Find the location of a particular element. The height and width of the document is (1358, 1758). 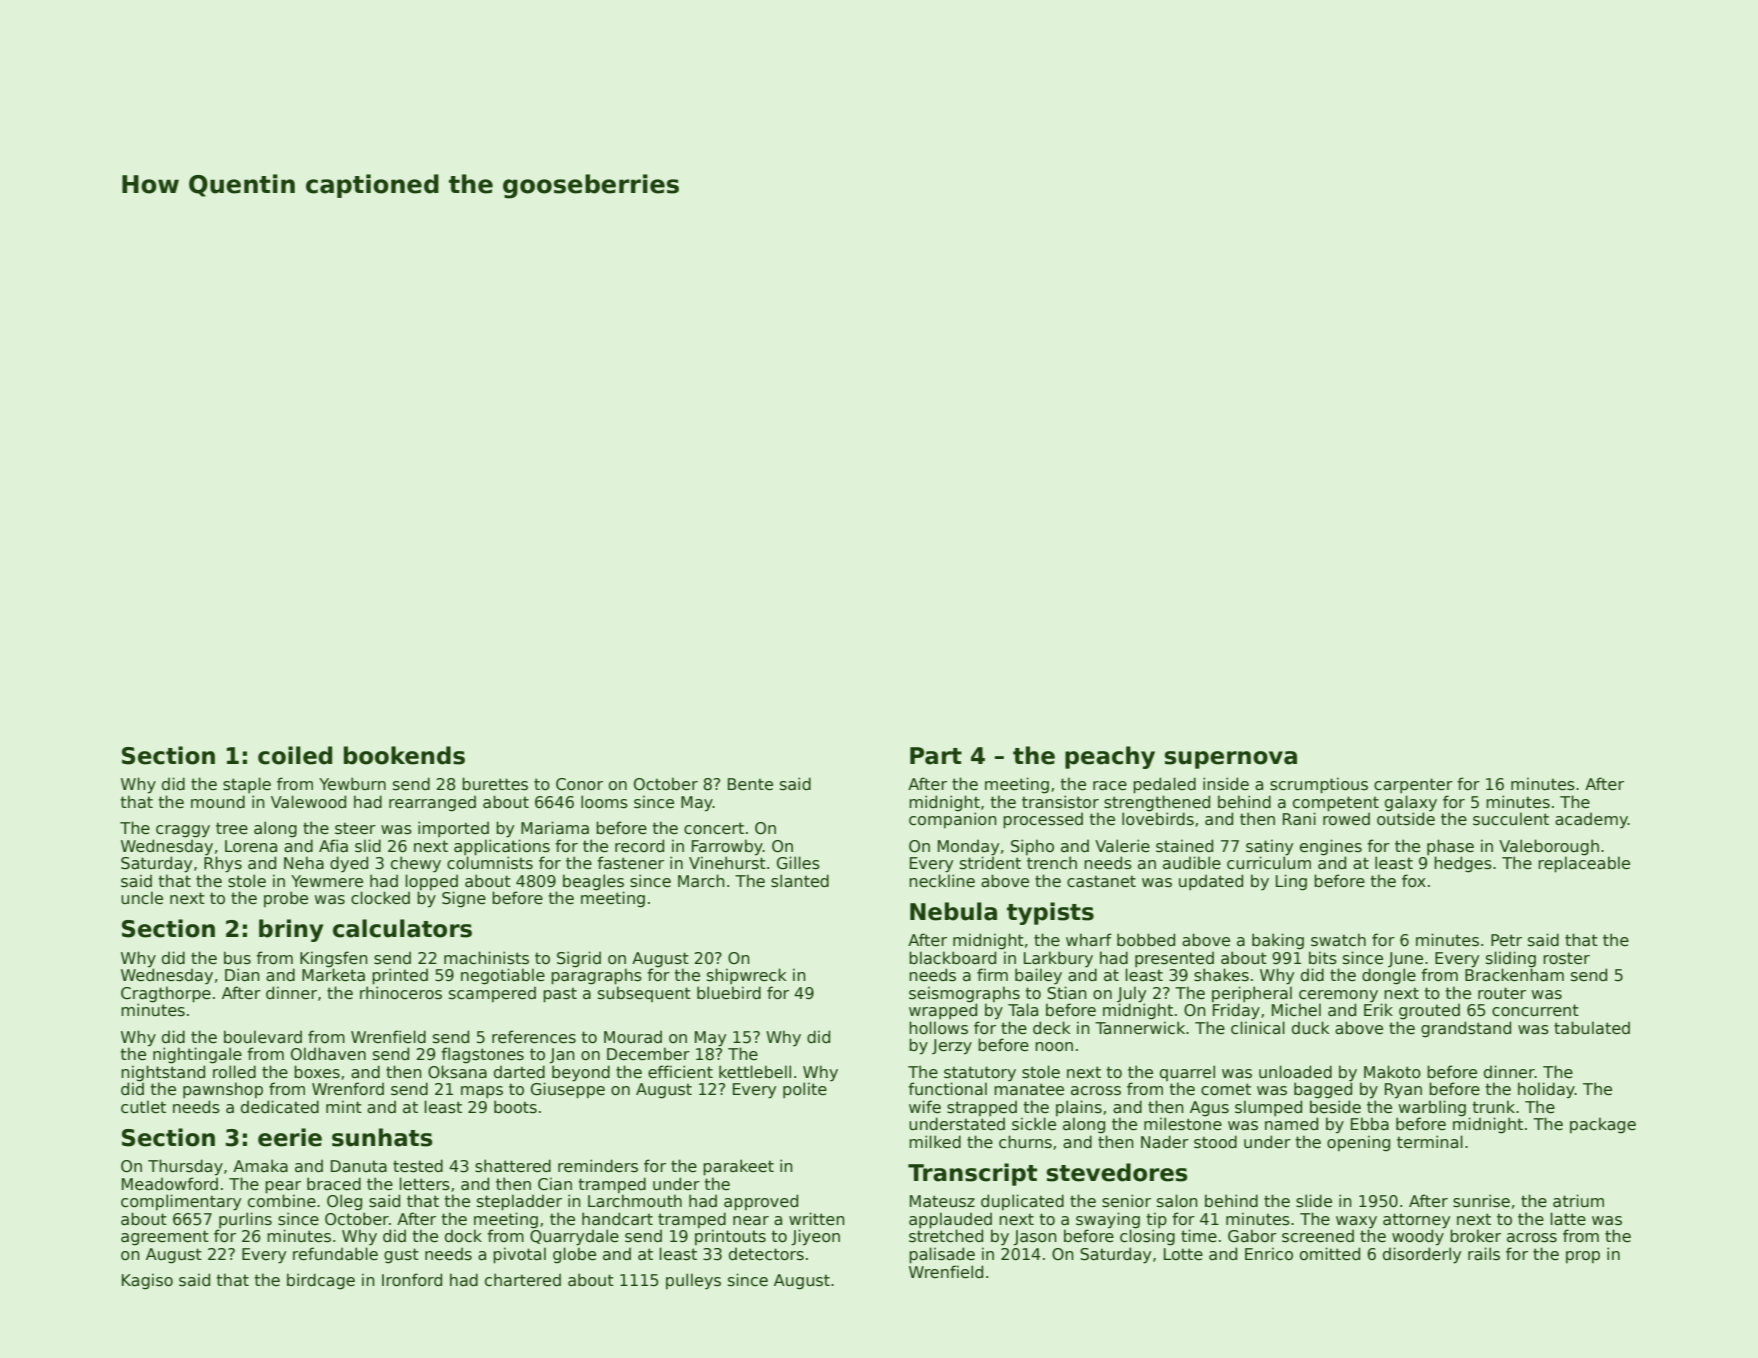

efficient is located at coordinates (680, 1072).
